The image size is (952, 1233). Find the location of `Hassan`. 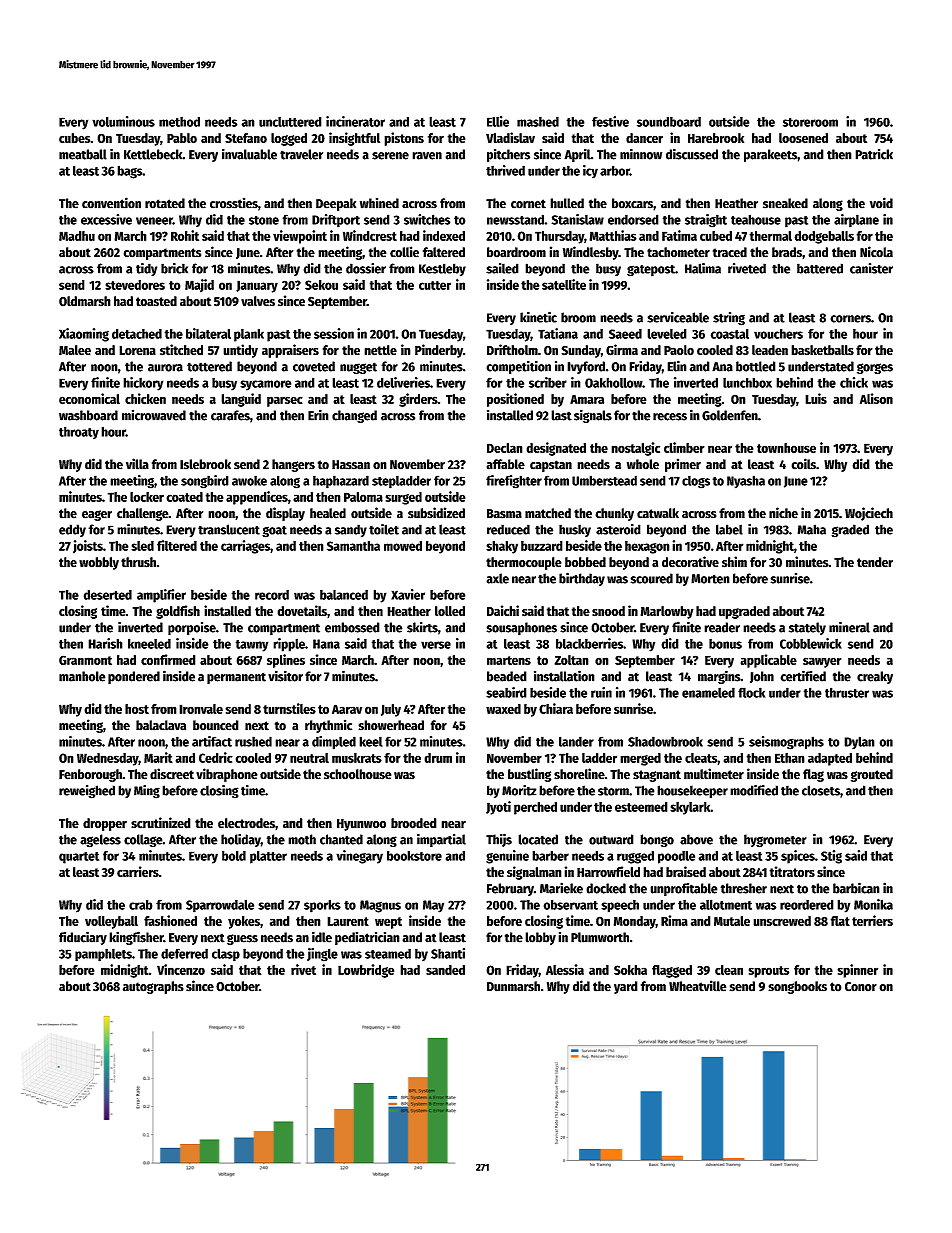

Hassan is located at coordinates (351, 465).
